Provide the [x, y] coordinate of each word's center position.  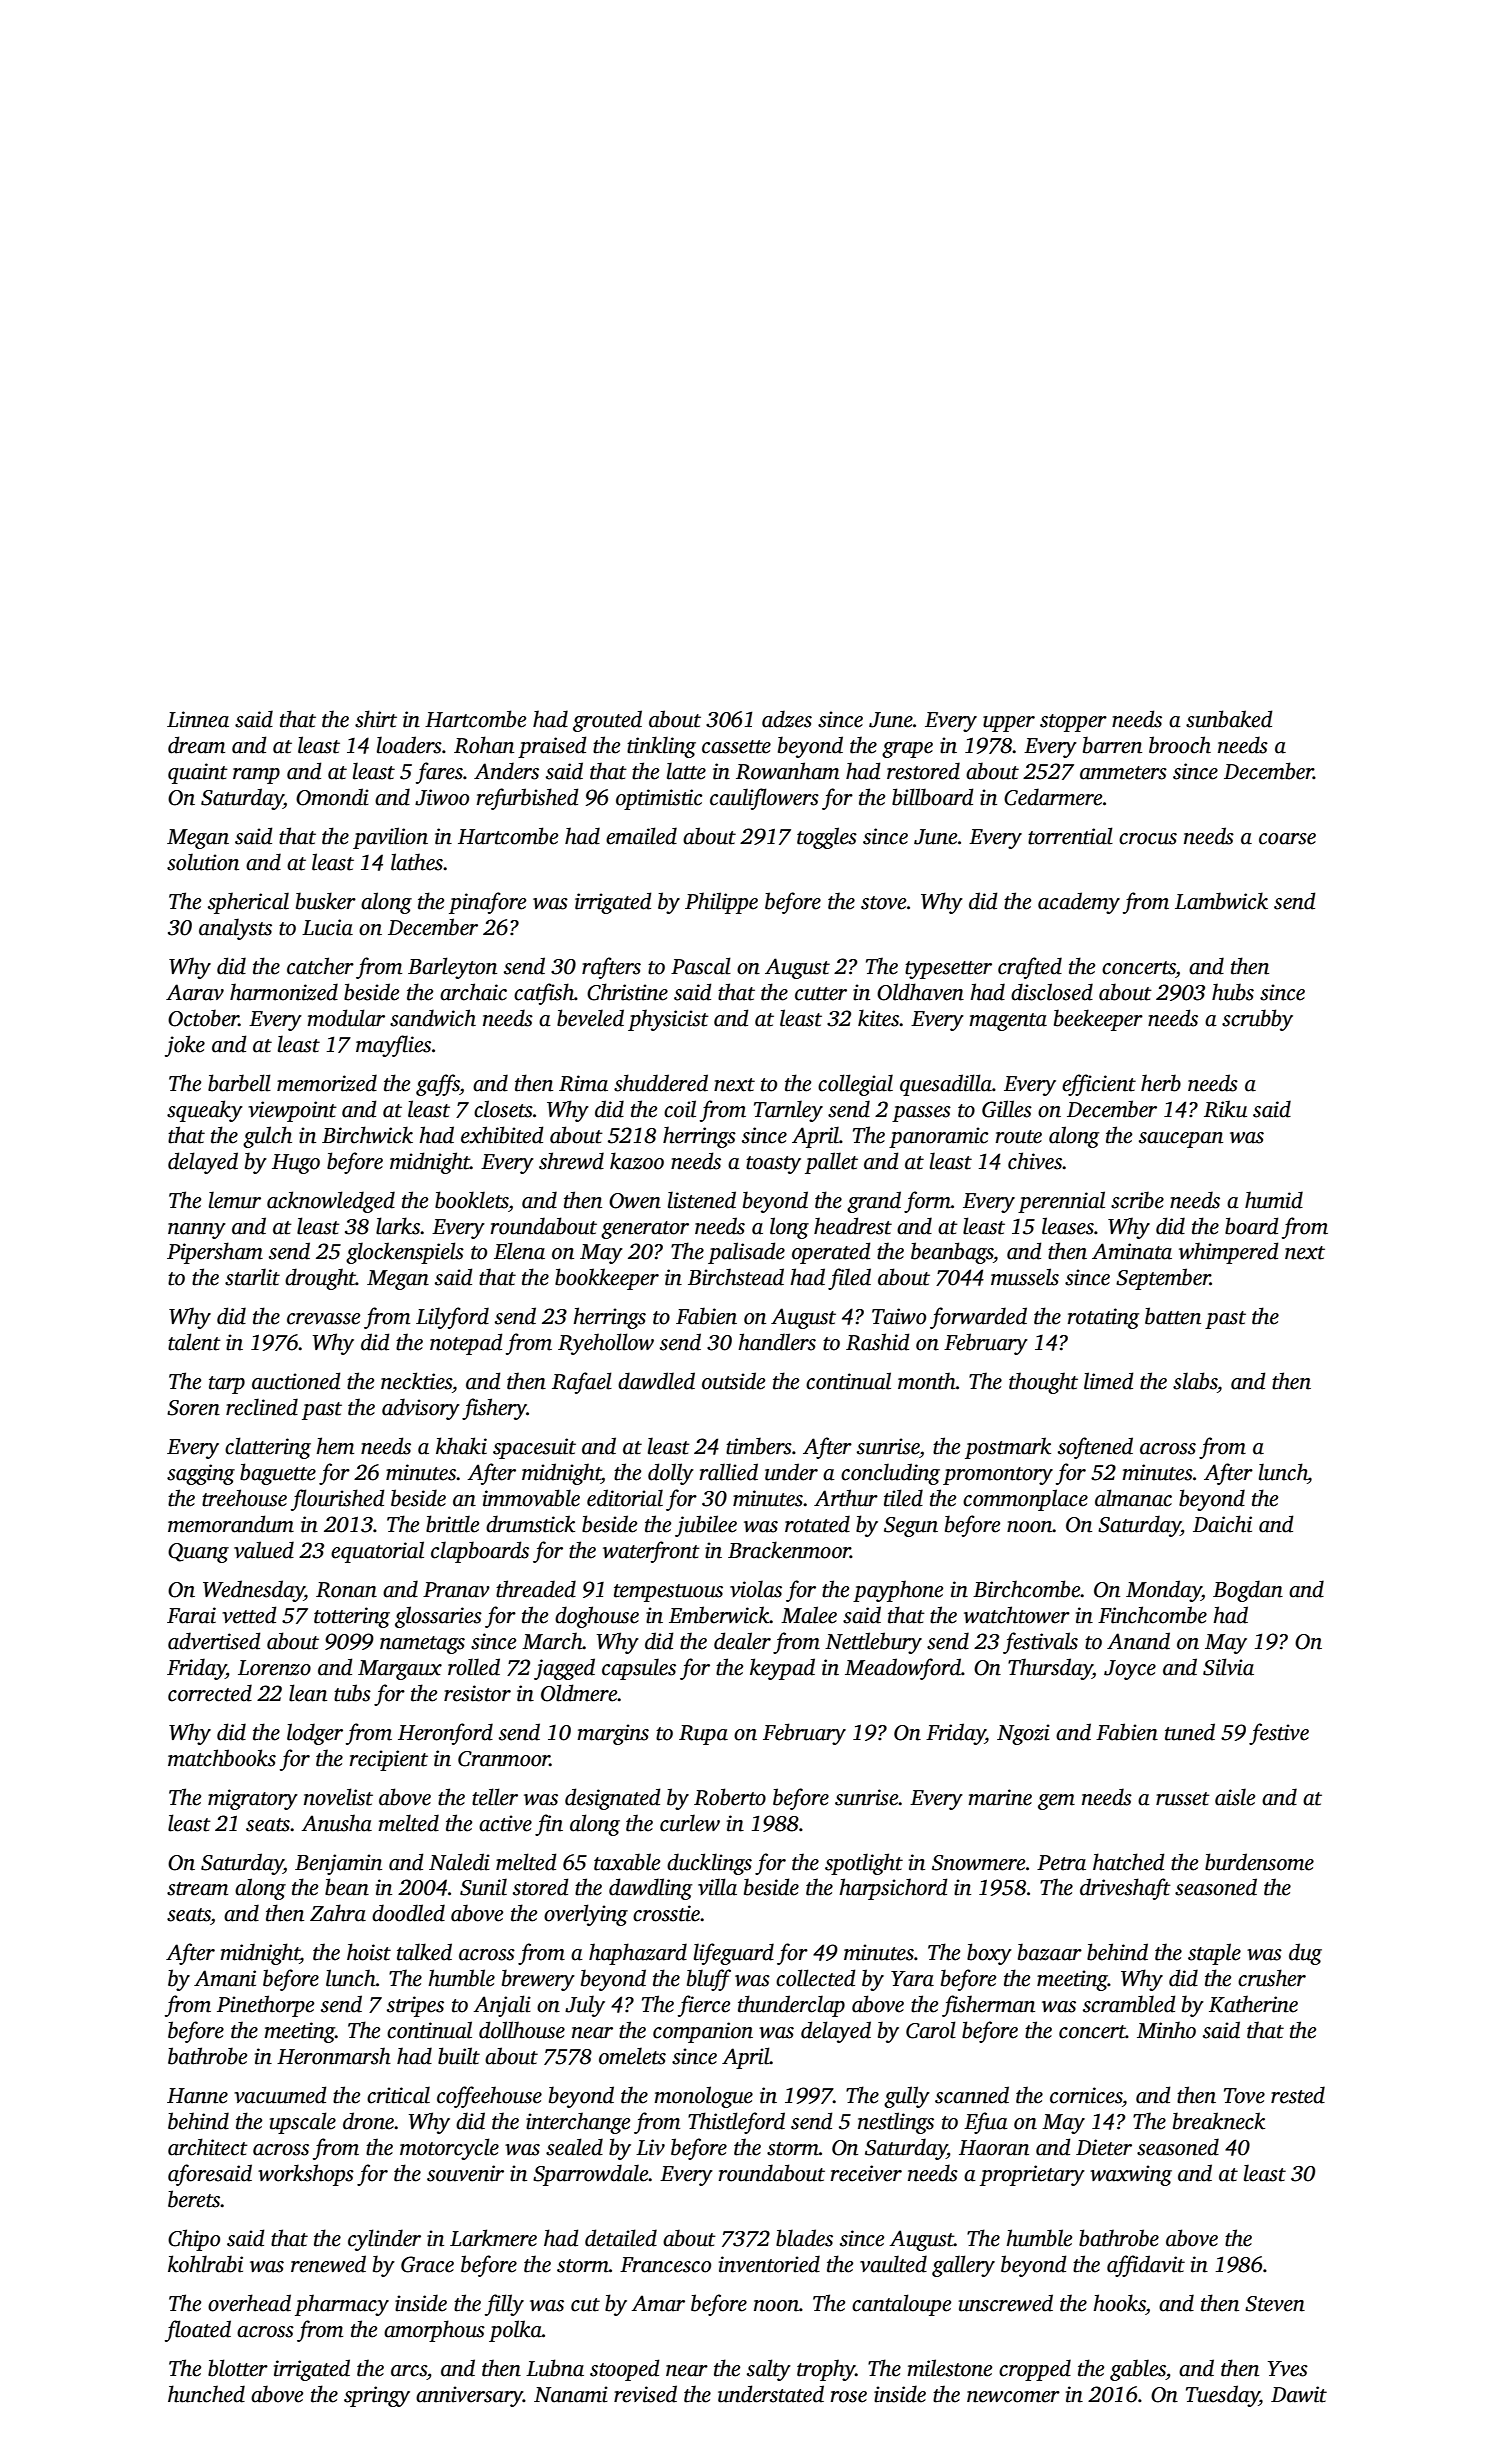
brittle [452, 1524]
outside [733, 1381]
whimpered [1229, 1253]
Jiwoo [442, 797]
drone [369, 2121]
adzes [787, 719]
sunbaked [1229, 719]
